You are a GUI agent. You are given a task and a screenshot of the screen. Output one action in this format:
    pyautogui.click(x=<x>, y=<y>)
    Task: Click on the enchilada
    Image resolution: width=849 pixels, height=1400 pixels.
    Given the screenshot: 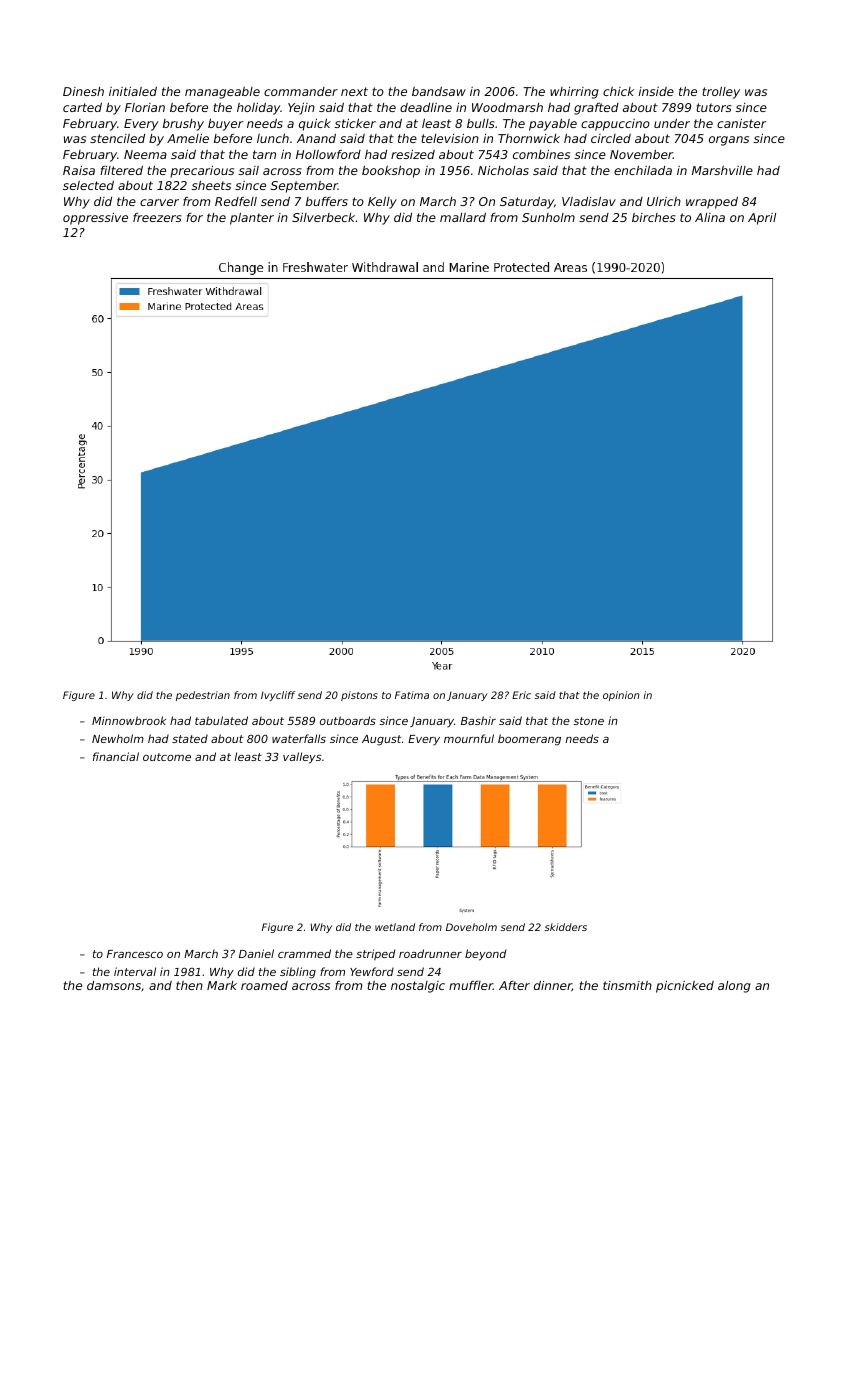 What is the action you would take?
    pyautogui.click(x=643, y=170)
